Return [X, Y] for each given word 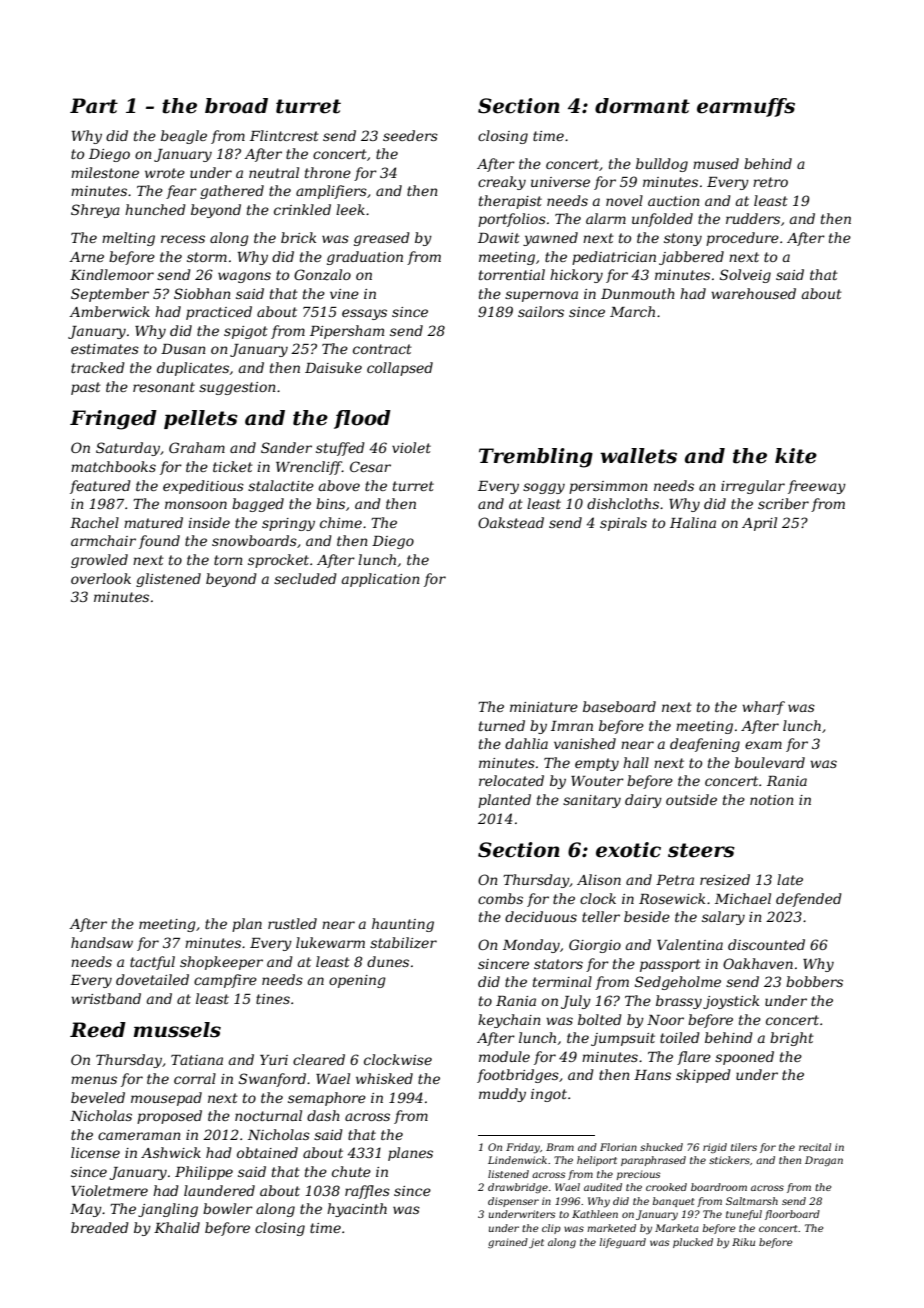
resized [725, 880]
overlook [101, 578]
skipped [703, 1076]
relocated [511, 780]
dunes [388, 961]
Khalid [177, 1227]
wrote [165, 173]
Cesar [370, 466]
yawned [550, 239]
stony [683, 239]
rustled [292, 923]
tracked [98, 367]
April [759, 524]
